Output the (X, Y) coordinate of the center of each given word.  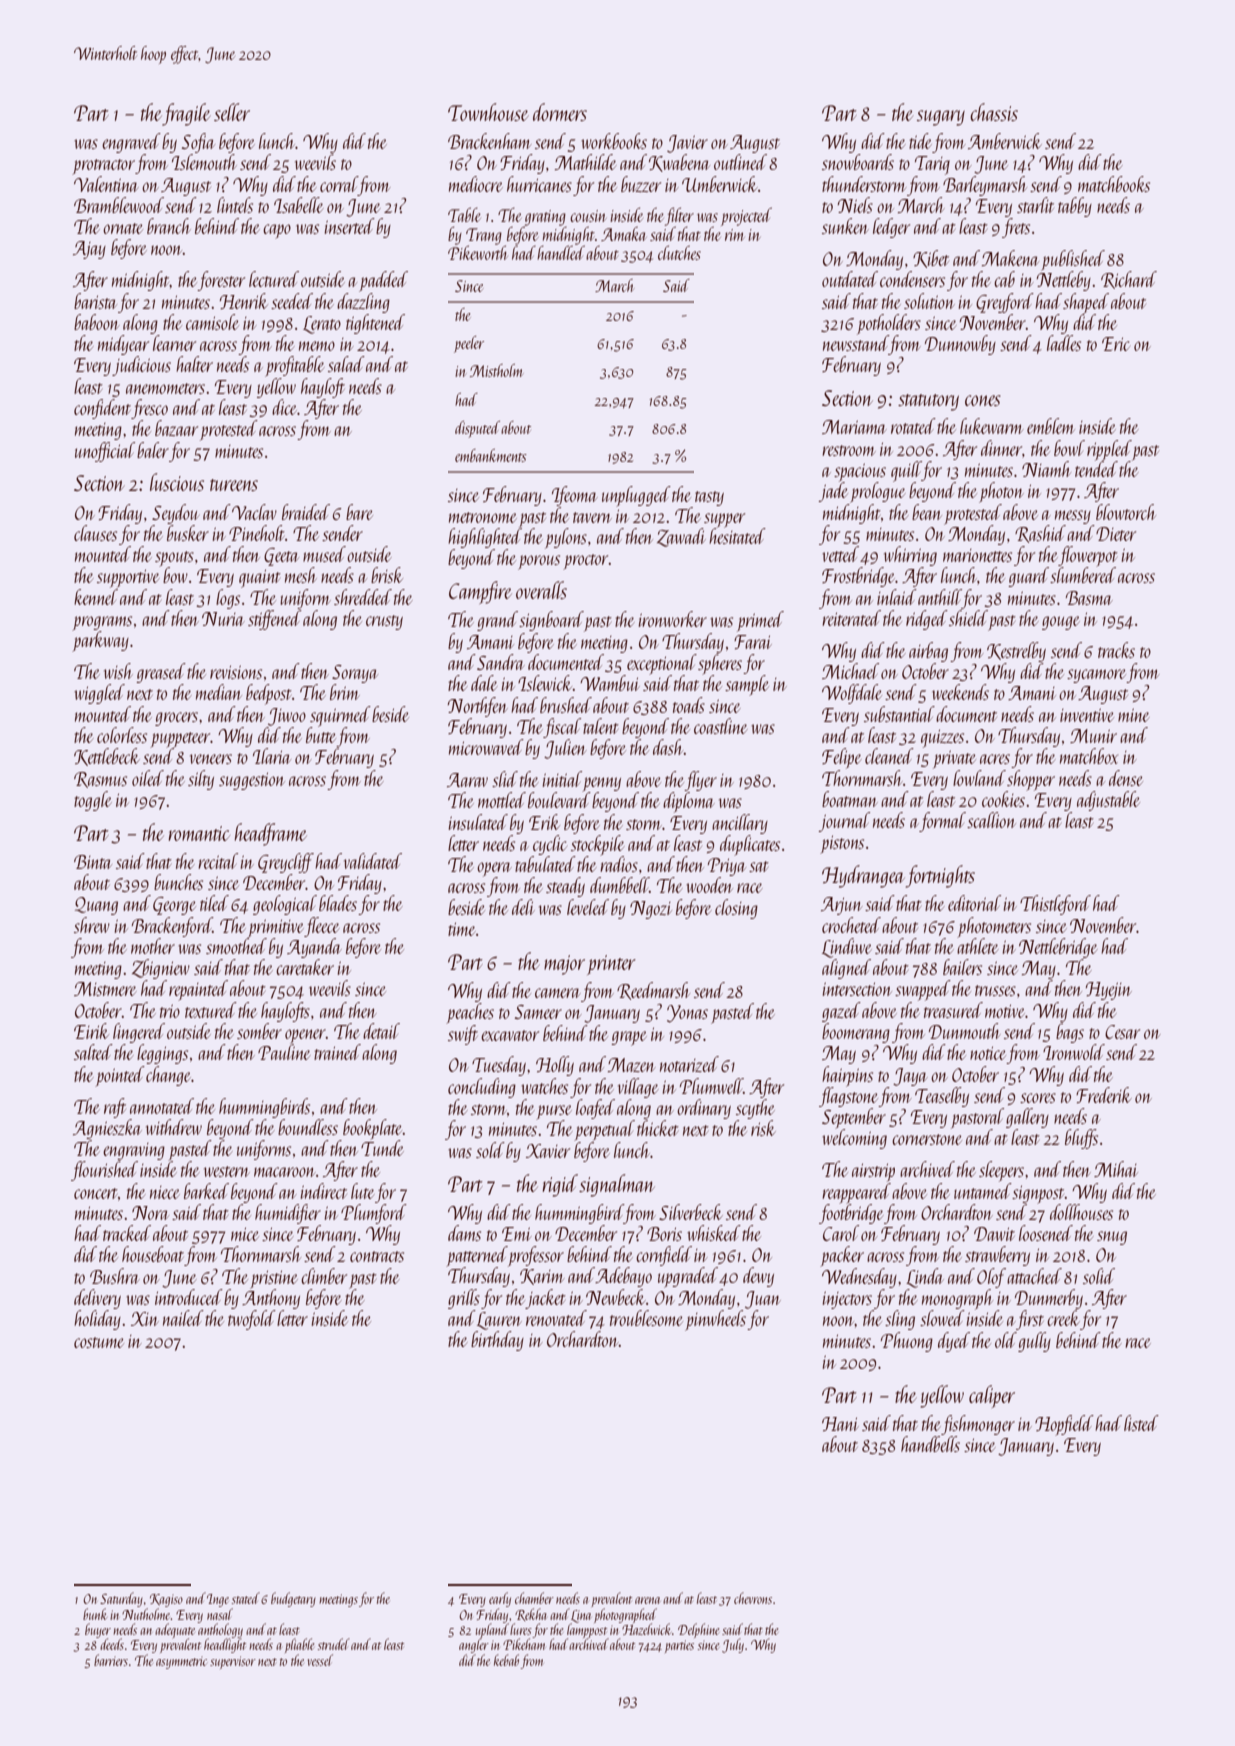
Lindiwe (847, 948)
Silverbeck (691, 1212)
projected (746, 216)
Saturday (121, 1599)
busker (188, 533)
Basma (1089, 598)
